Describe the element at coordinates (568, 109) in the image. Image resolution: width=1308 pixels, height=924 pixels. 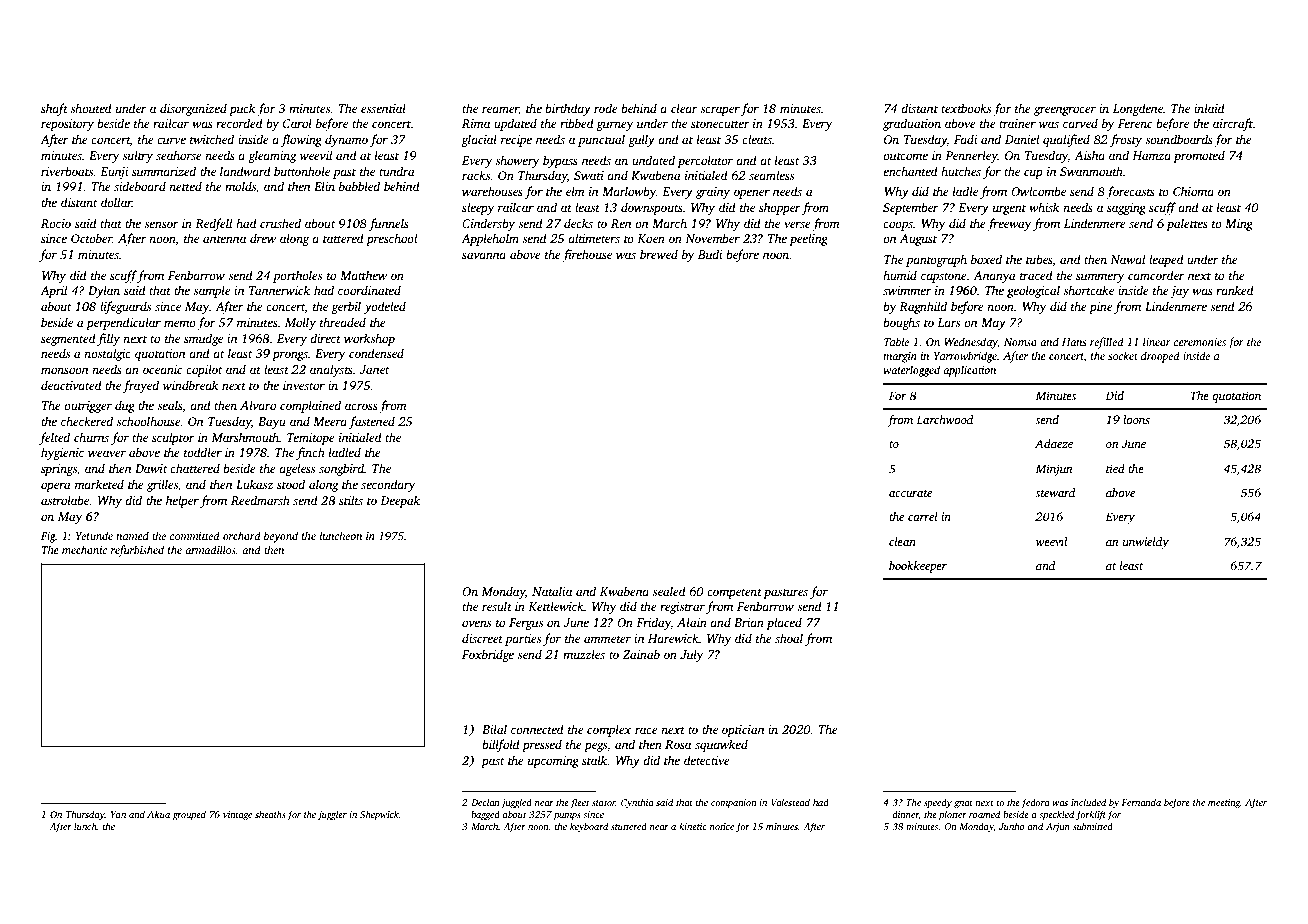
I see `birthday` at that location.
